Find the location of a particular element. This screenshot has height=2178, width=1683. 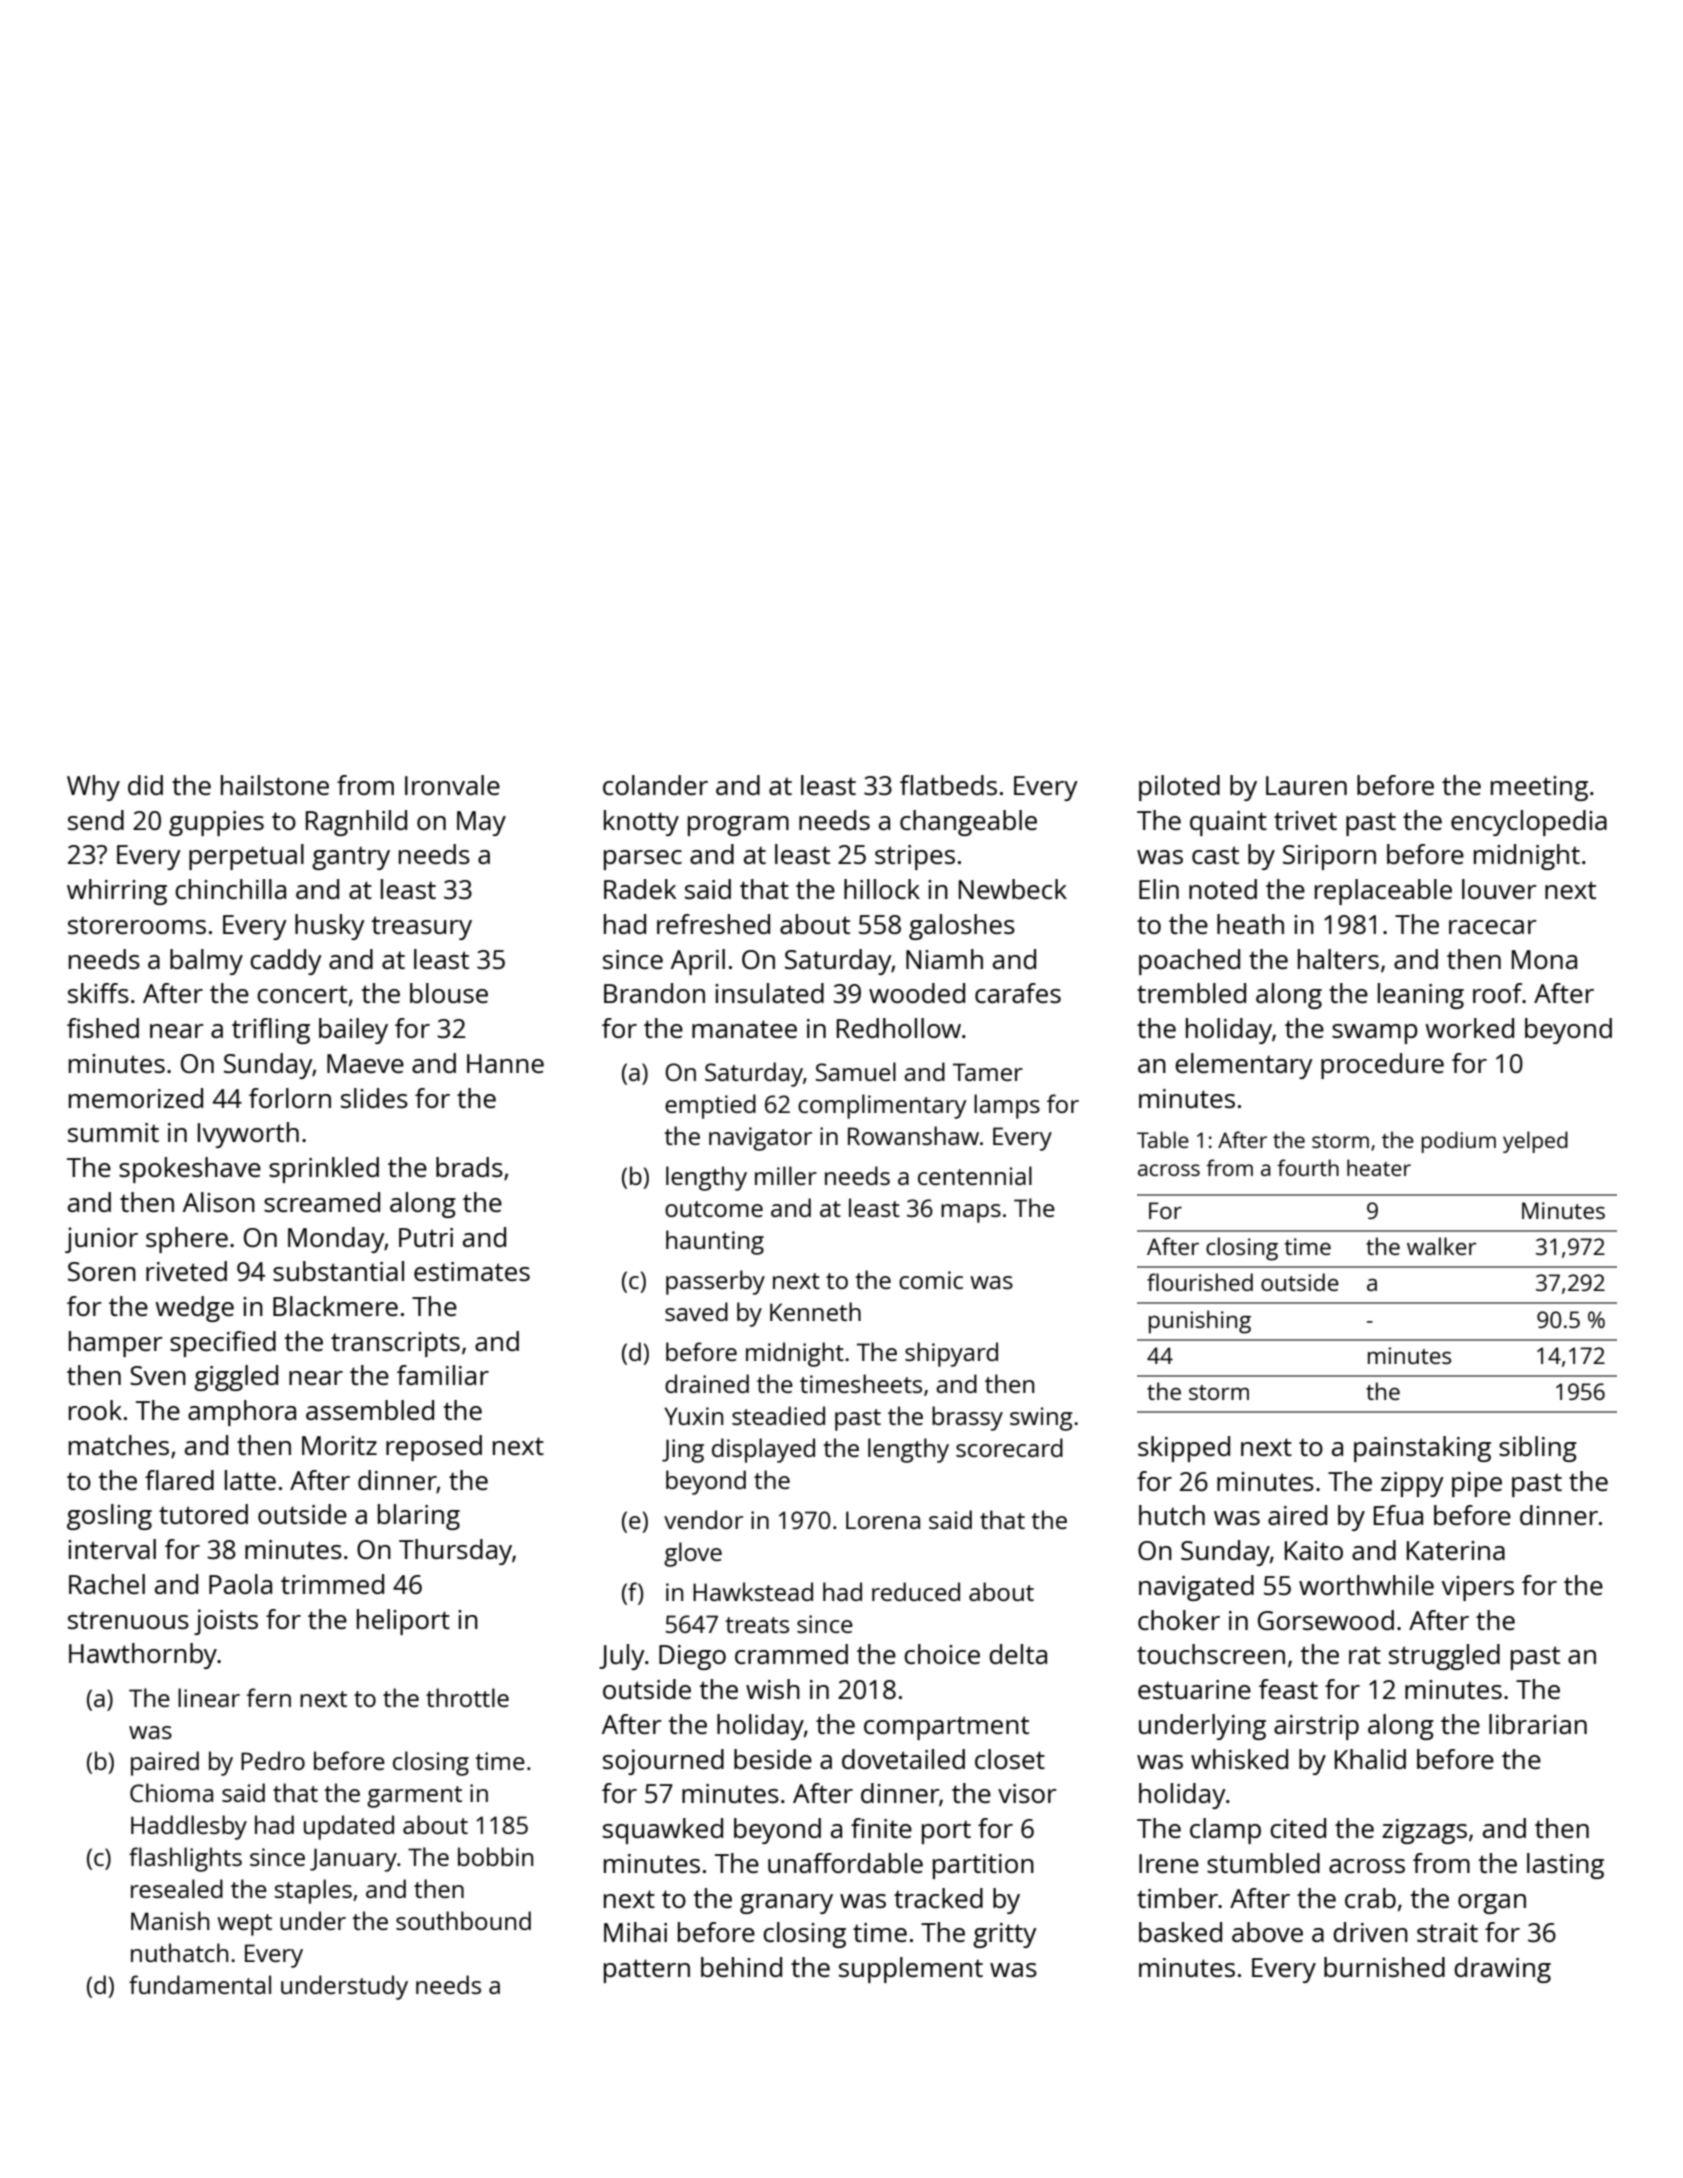

Ironvale is located at coordinates (452, 785).
